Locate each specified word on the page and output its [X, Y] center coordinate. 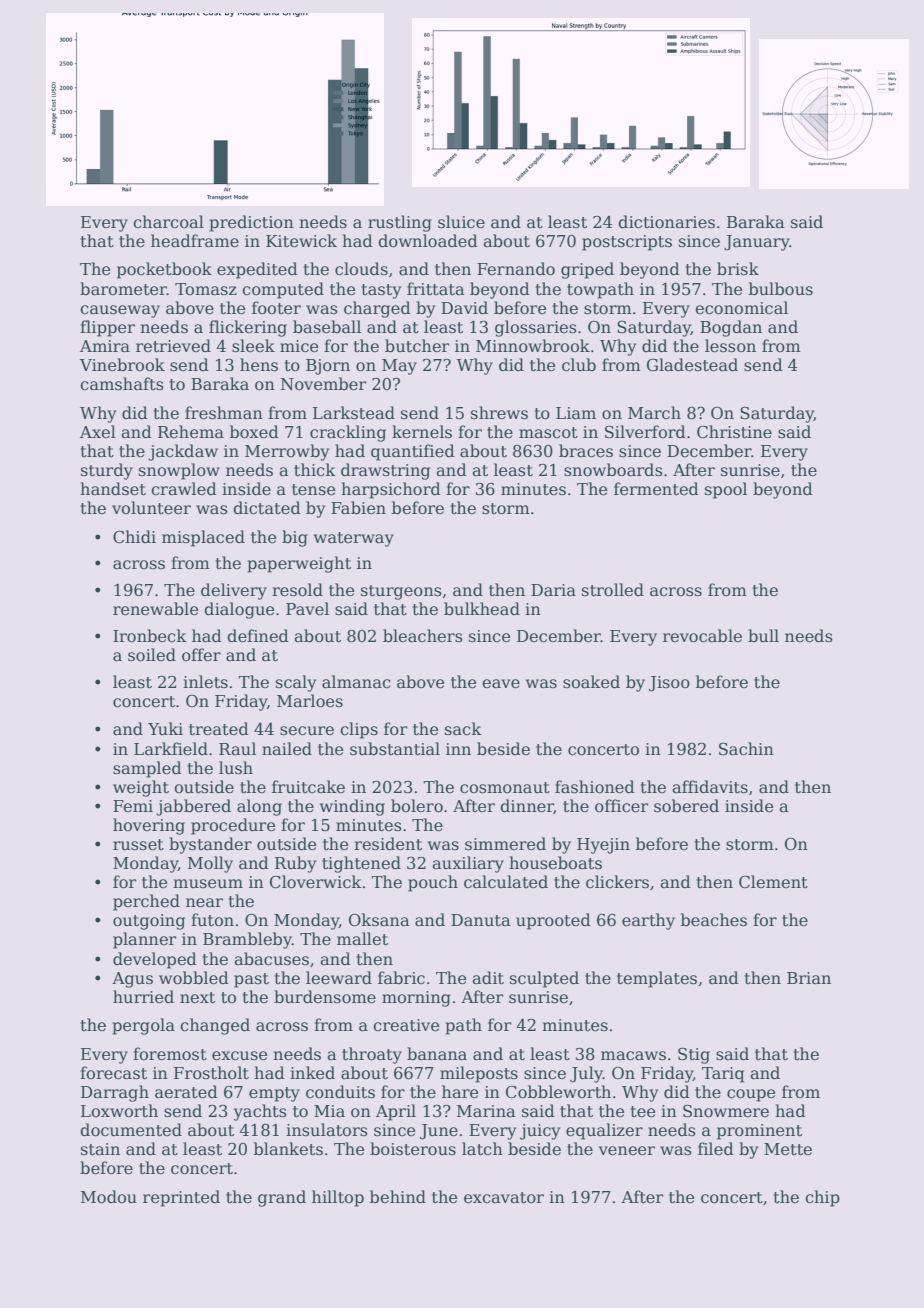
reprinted [181, 1198]
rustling [400, 223]
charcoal [168, 222]
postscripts [627, 243]
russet [138, 845]
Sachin [746, 749]
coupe [751, 1095]
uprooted [553, 921]
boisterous [413, 1149]
